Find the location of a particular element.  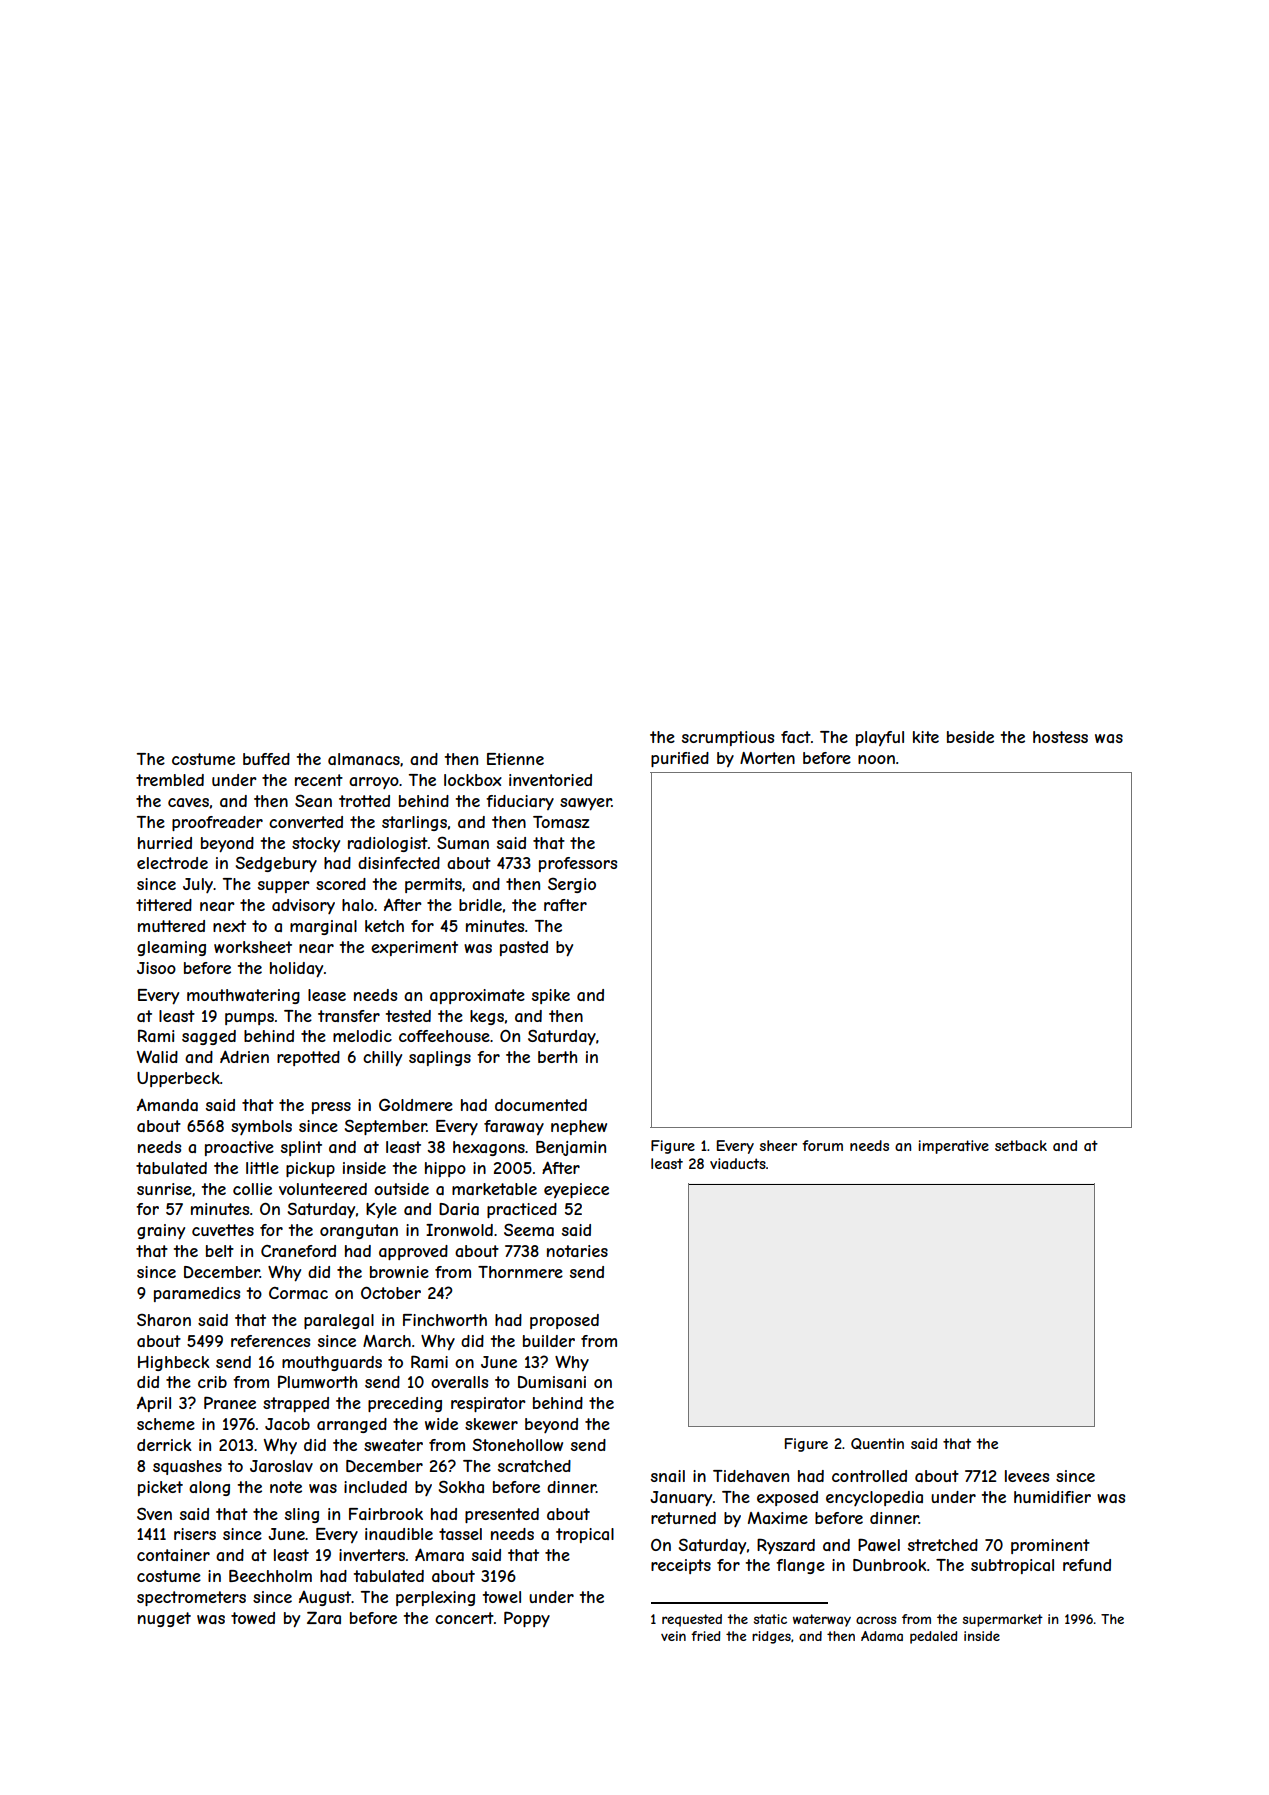

scratched is located at coordinates (534, 1466).
